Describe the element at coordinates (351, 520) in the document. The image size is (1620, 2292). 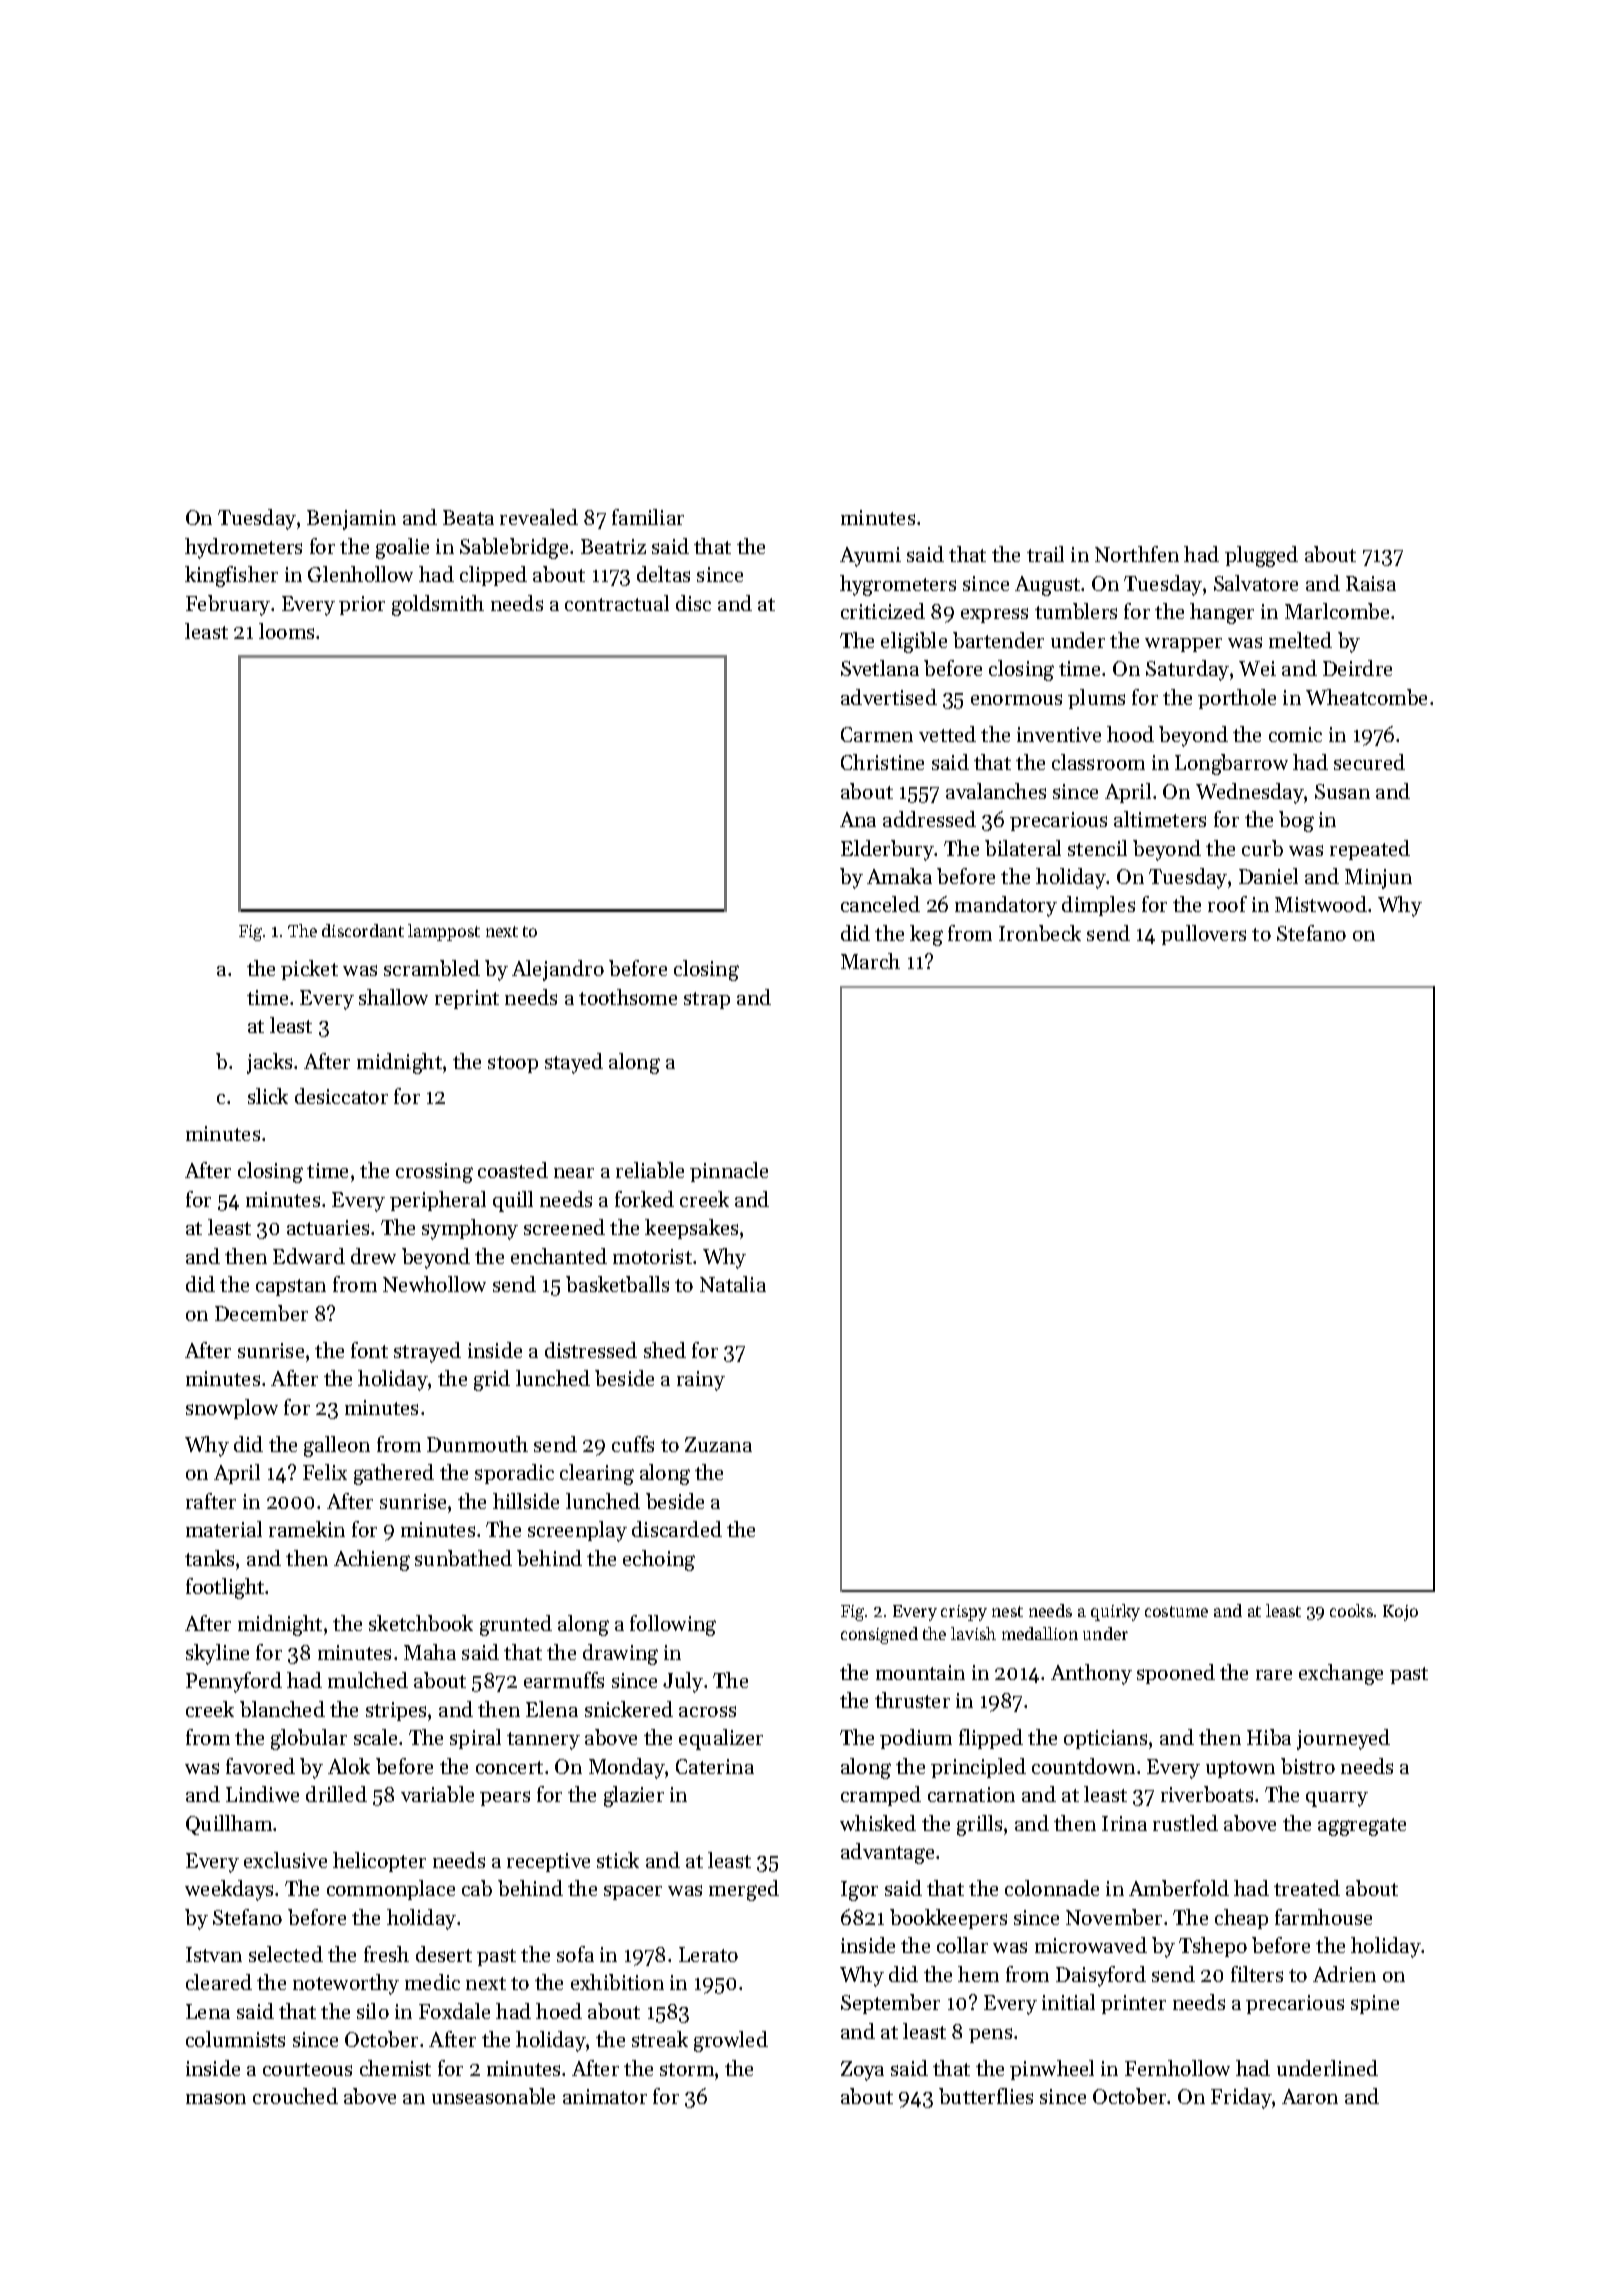
I see `Benjamin` at that location.
